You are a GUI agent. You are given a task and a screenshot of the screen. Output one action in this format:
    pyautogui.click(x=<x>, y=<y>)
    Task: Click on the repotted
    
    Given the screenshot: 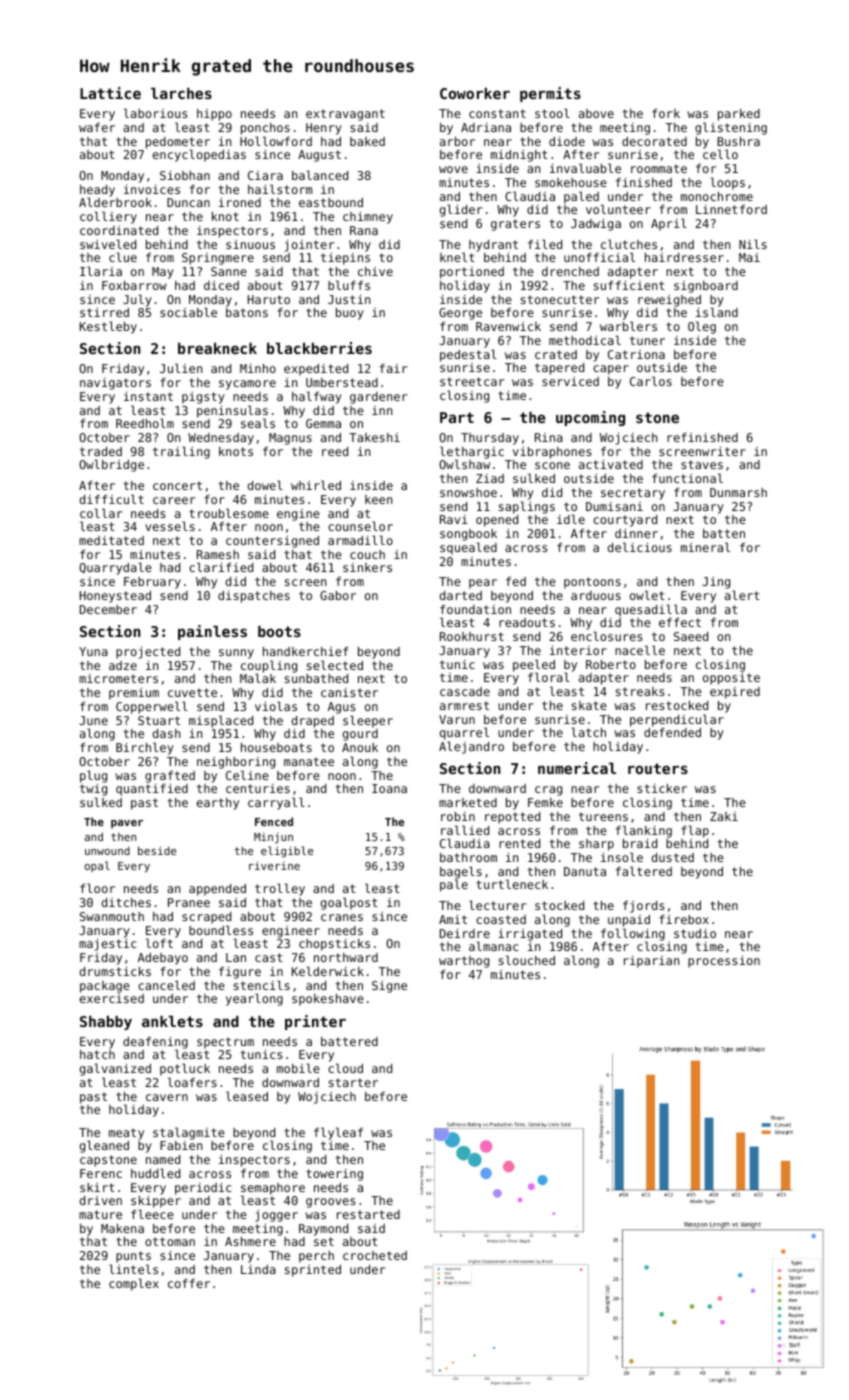 What is the action you would take?
    pyautogui.click(x=512, y=818)
